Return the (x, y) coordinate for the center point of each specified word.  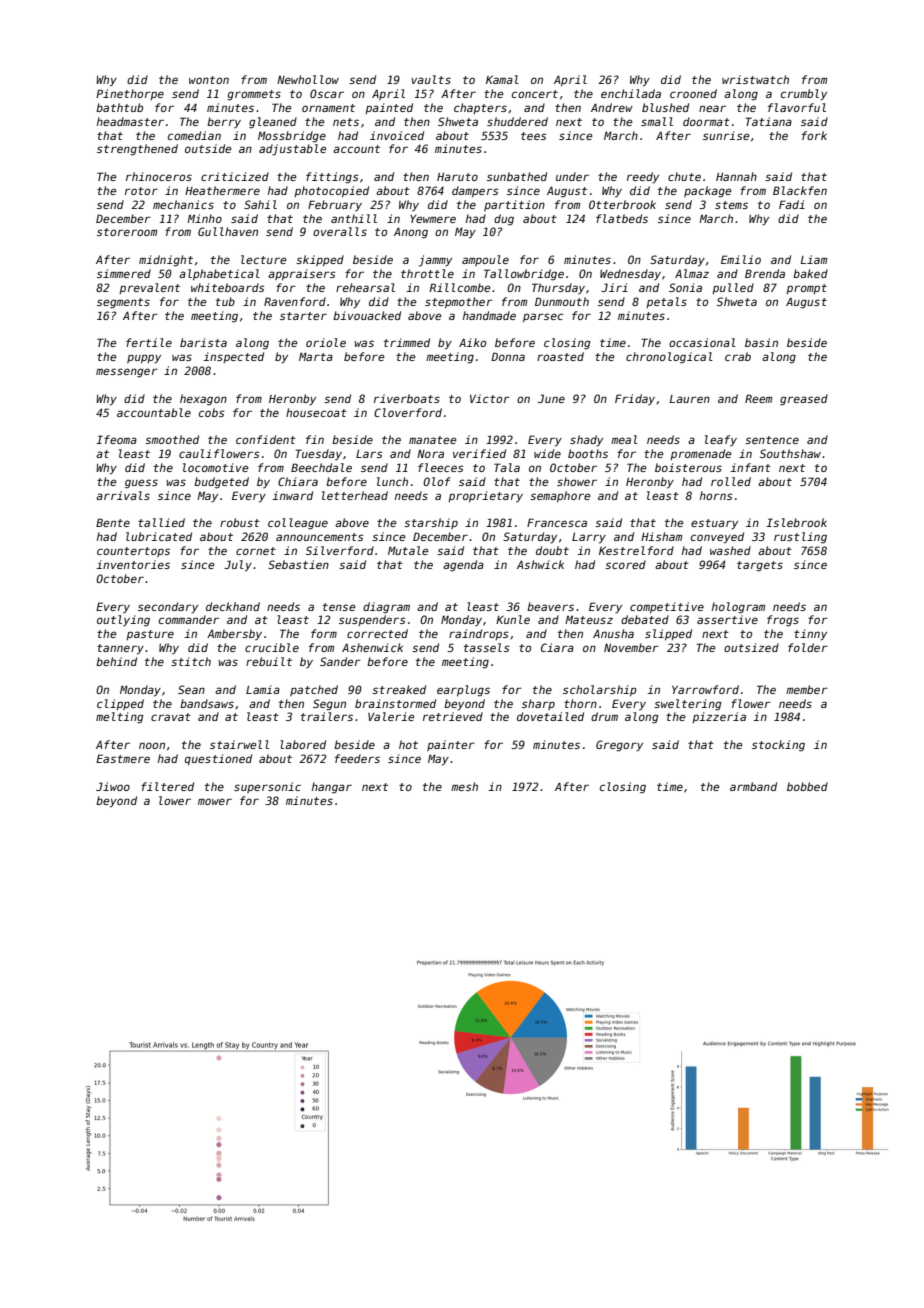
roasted (560, 356)
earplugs (463, 691)
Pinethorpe (130, 94)
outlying (123, 621)
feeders (357, 758)
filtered (167, 786)
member (807, 689)
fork (814, 135)
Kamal (502, 79)
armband (753, 786)
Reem (758, 398)
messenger (127, 373)
